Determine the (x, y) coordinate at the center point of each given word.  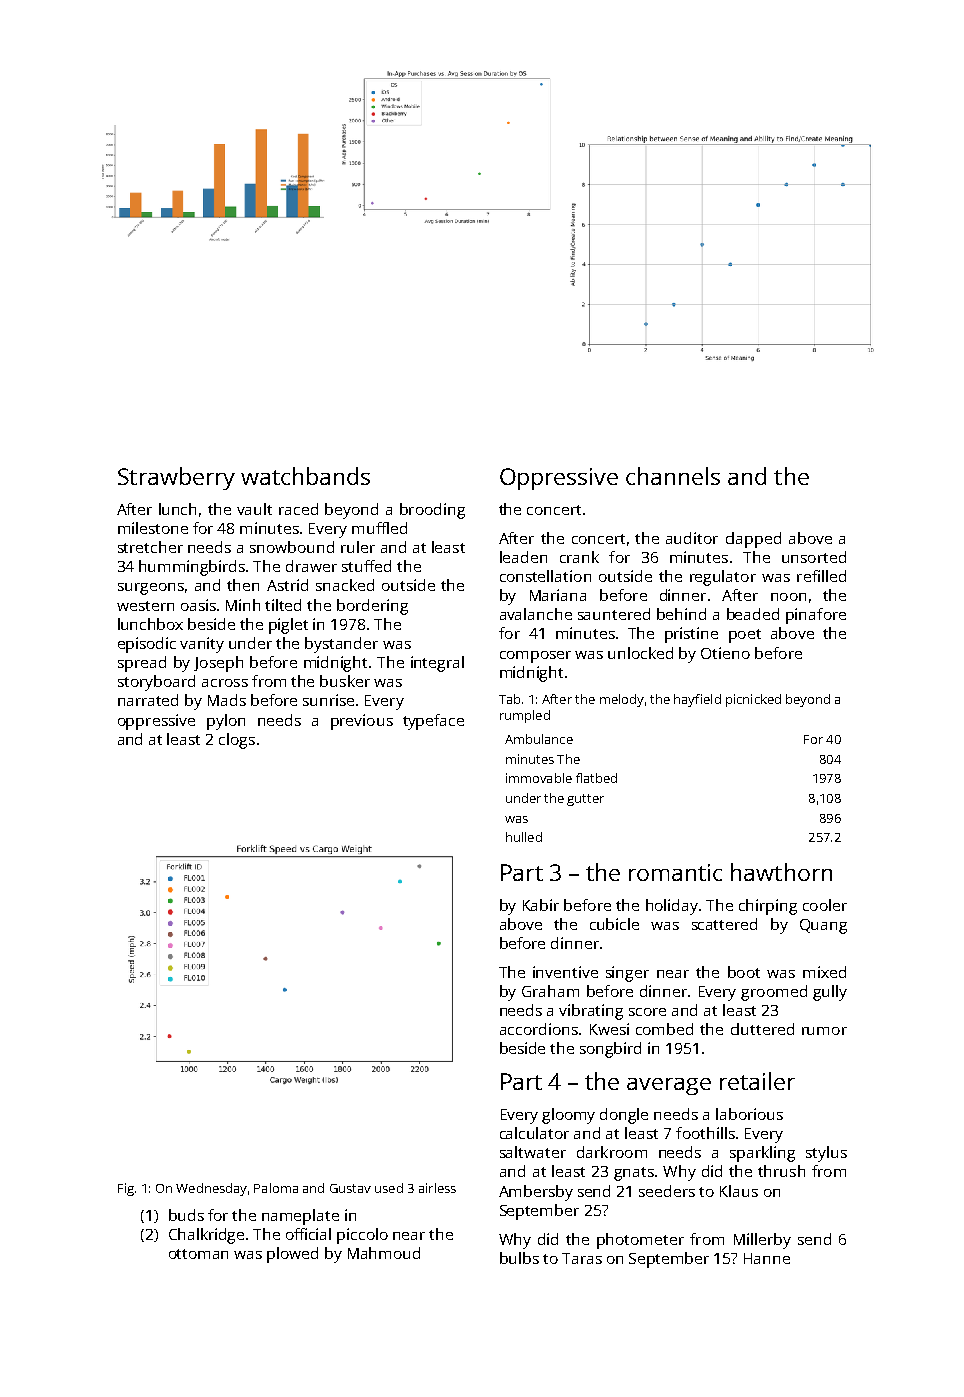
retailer (757, 1081)
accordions (539, 1029)
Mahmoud (384, 1253)
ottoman (198, 1254)
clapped (753, 540)
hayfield (697, 700)
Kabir (541, 905)
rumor (824, 1031)
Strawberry (176, 478)
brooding (432, 511)
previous (362, 722)
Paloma (276, 1188)
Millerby (762, 1241)
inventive (565, 972)
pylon (226, 722)
